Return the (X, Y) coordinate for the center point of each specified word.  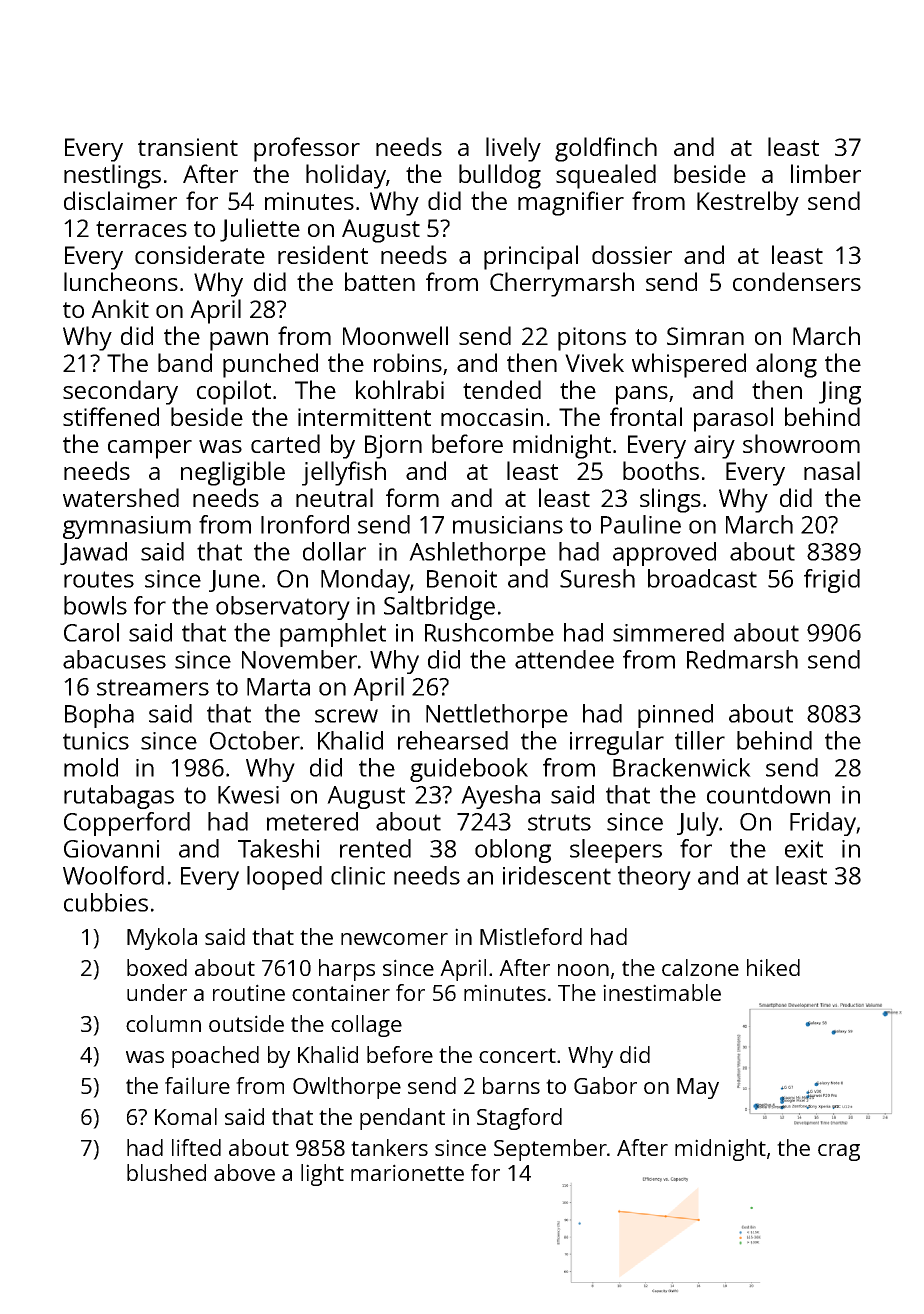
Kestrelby (748, 203)
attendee (564, 659)
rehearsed (453, 740)
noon (583, 970)
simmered (668, 632)
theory (654, 878)
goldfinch (606, 149)
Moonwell (395, 335)
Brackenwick (682, 767)
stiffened (111, 416)
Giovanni (111, 849)
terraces (141, 229)
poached (215, 1057)
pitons (592, 339)
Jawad (93, 553)
